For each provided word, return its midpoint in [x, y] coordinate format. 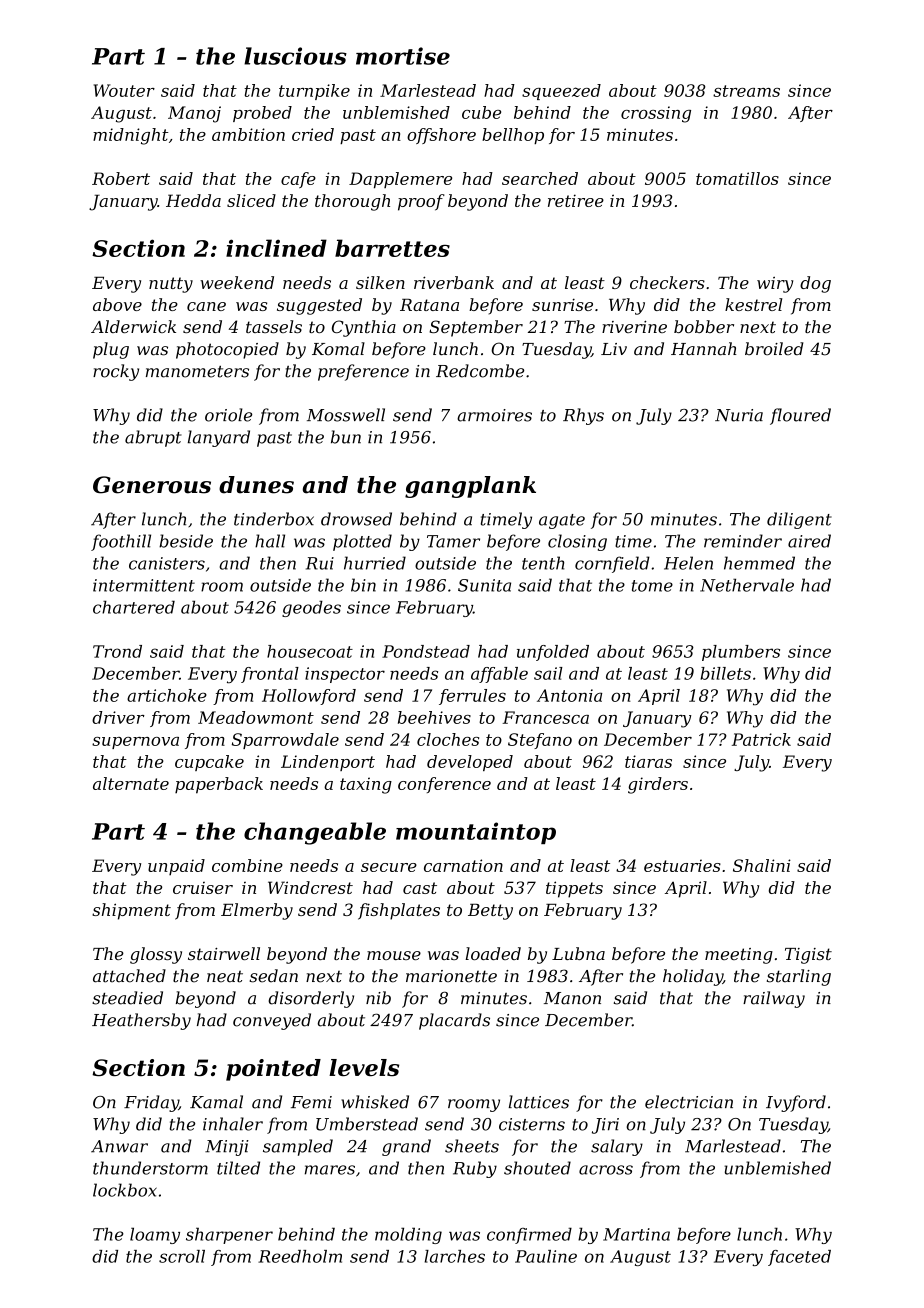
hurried [375, 563]
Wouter [124, 90]
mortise [403, 56]
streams [746, 91]
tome [652, 586]
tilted [238, 1168]
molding [408, 1235]
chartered [134, 607]
